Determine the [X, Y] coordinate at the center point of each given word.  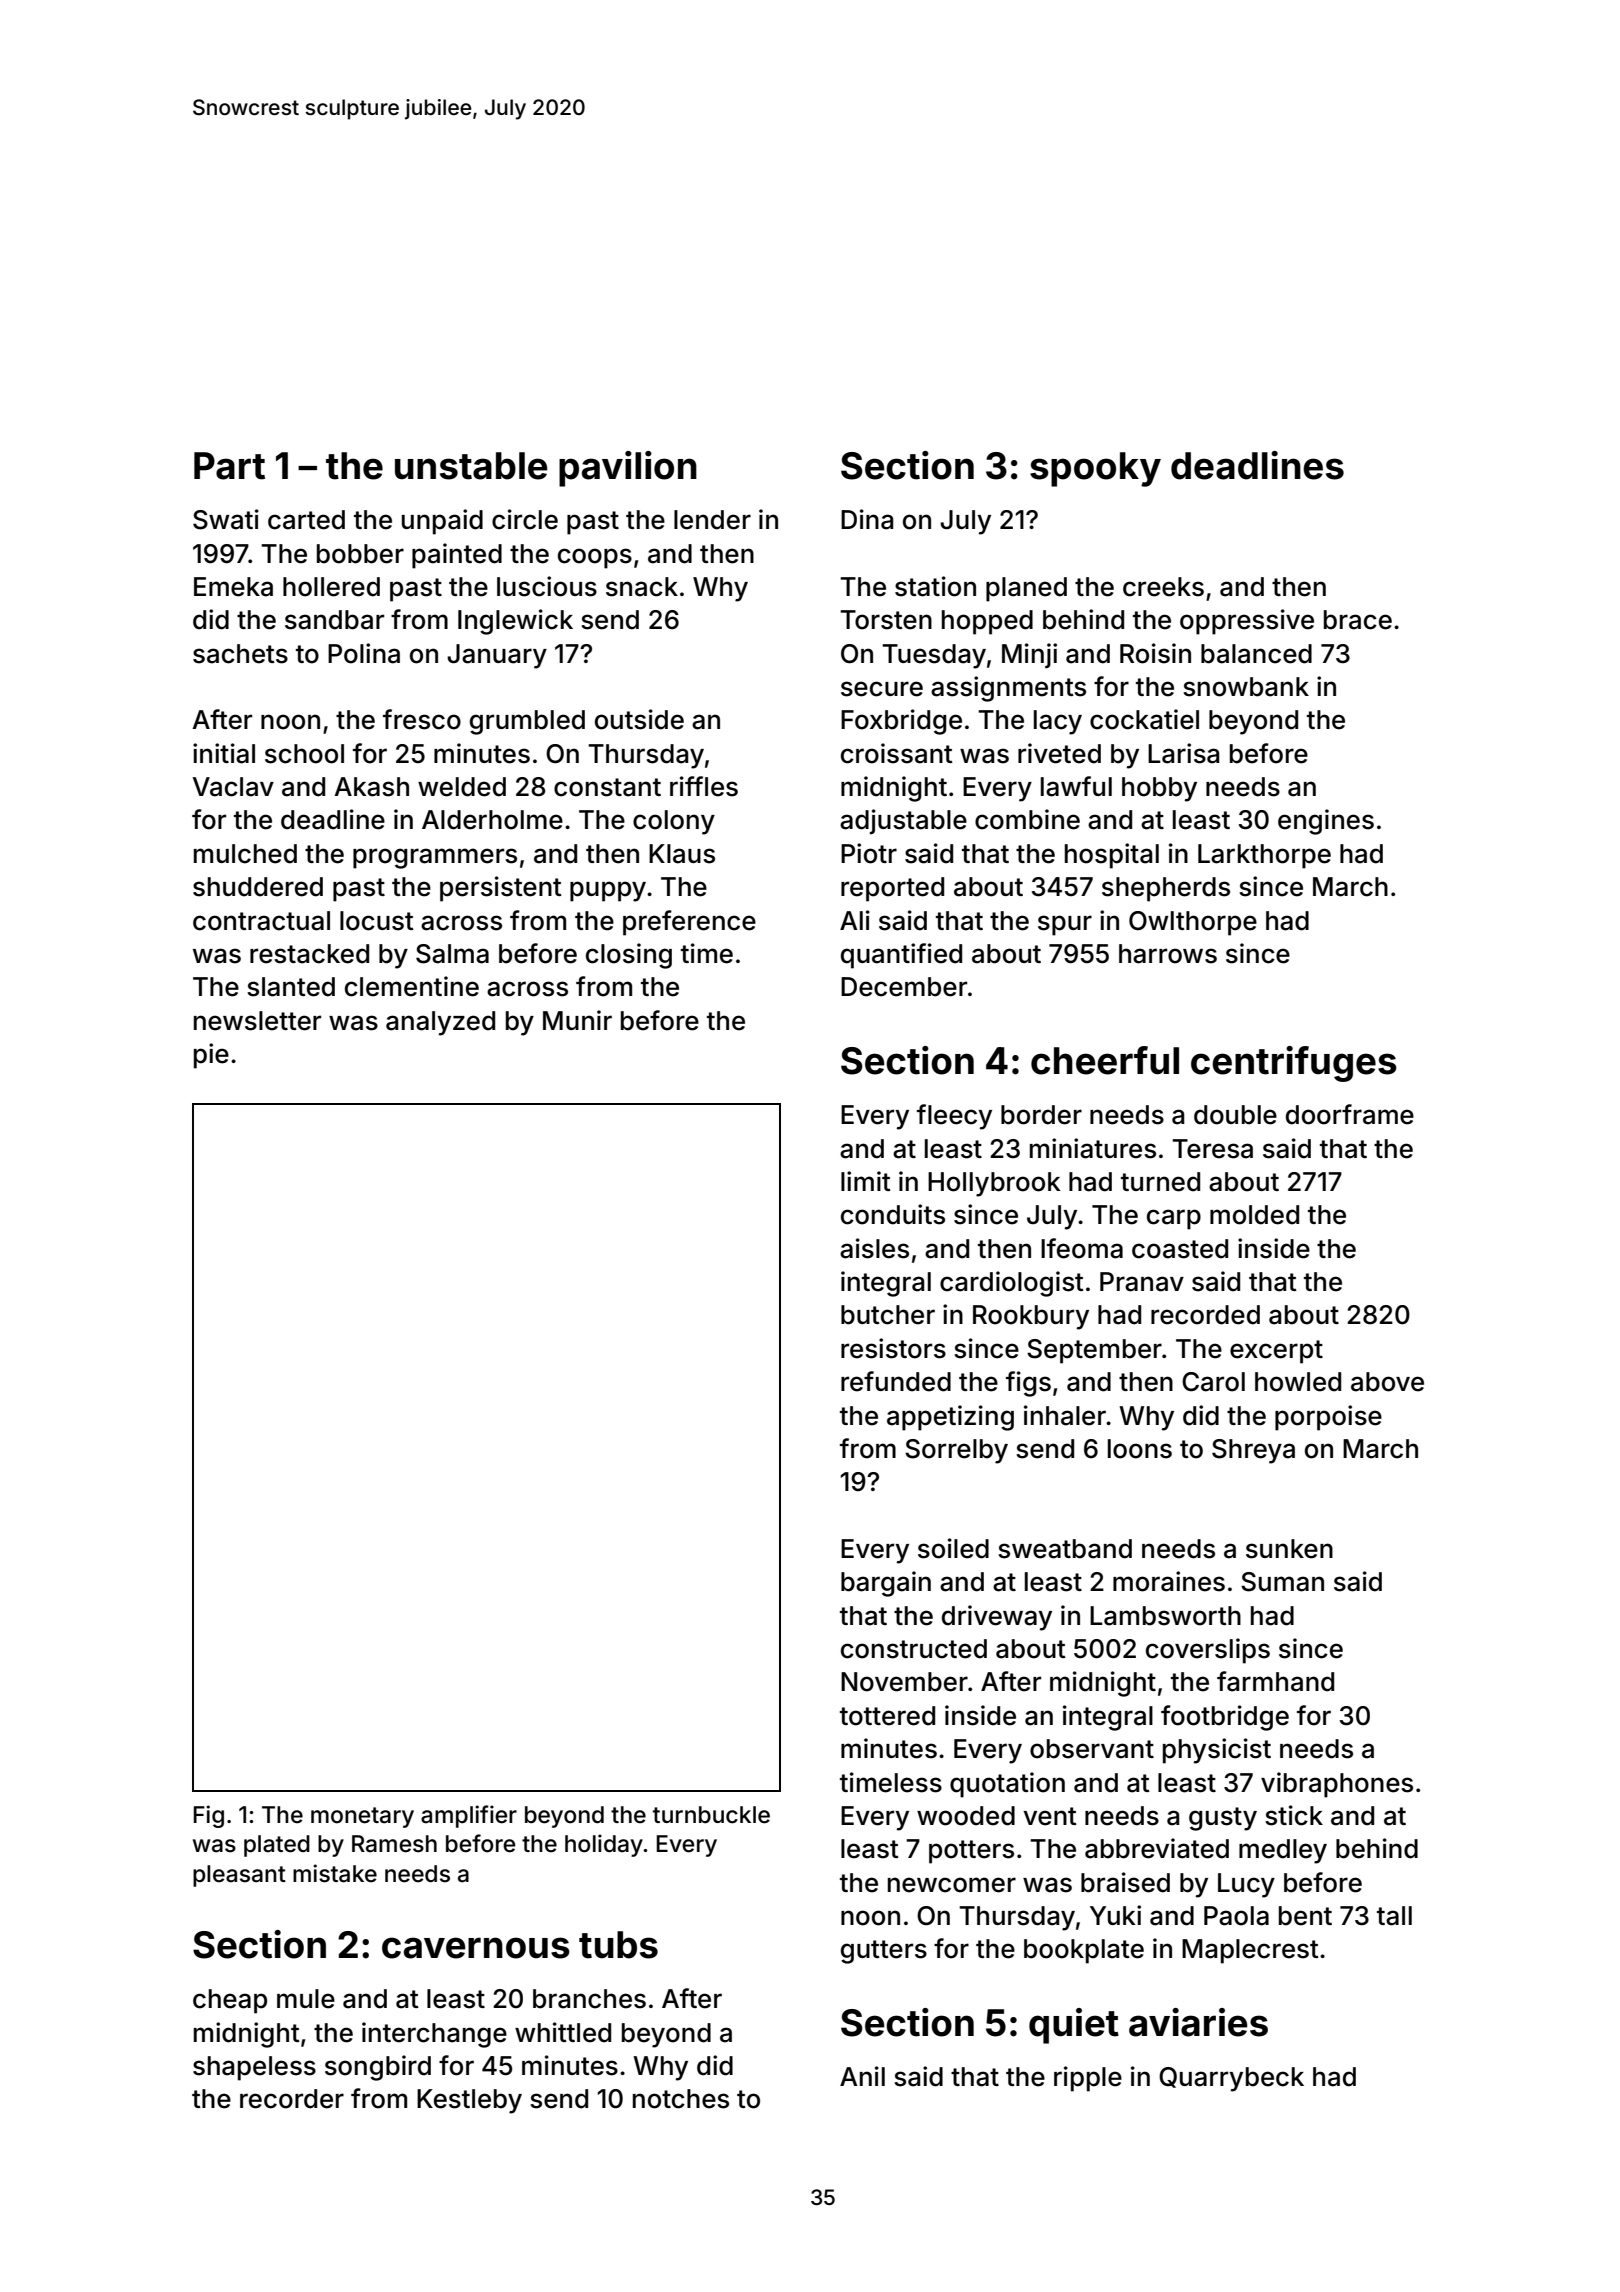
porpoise [1328, 1418]
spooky [1095, 469]
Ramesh [394, 1844]
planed [1026, 589]
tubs [618, 1945]
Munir [577, 1020]
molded [1254, 1215]
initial [224, 753]
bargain [886, 1584]
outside [639, 719]
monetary [362, 1817]
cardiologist [1012, 1284]
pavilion [628, 469]
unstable [471, 466]
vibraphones [1337, 1785]
